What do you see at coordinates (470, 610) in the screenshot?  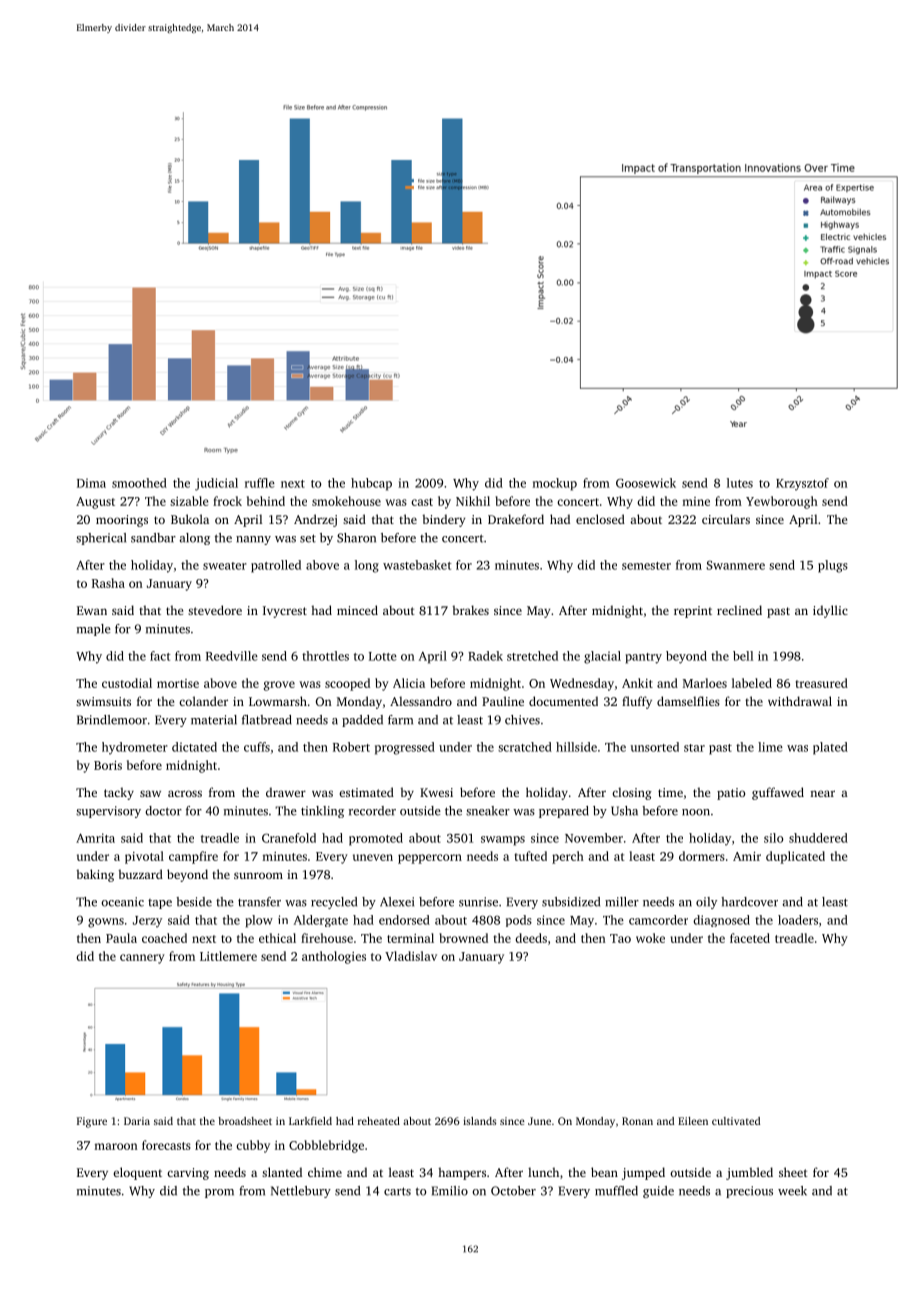 I see `brakes` at bounding box center [470, 610].
